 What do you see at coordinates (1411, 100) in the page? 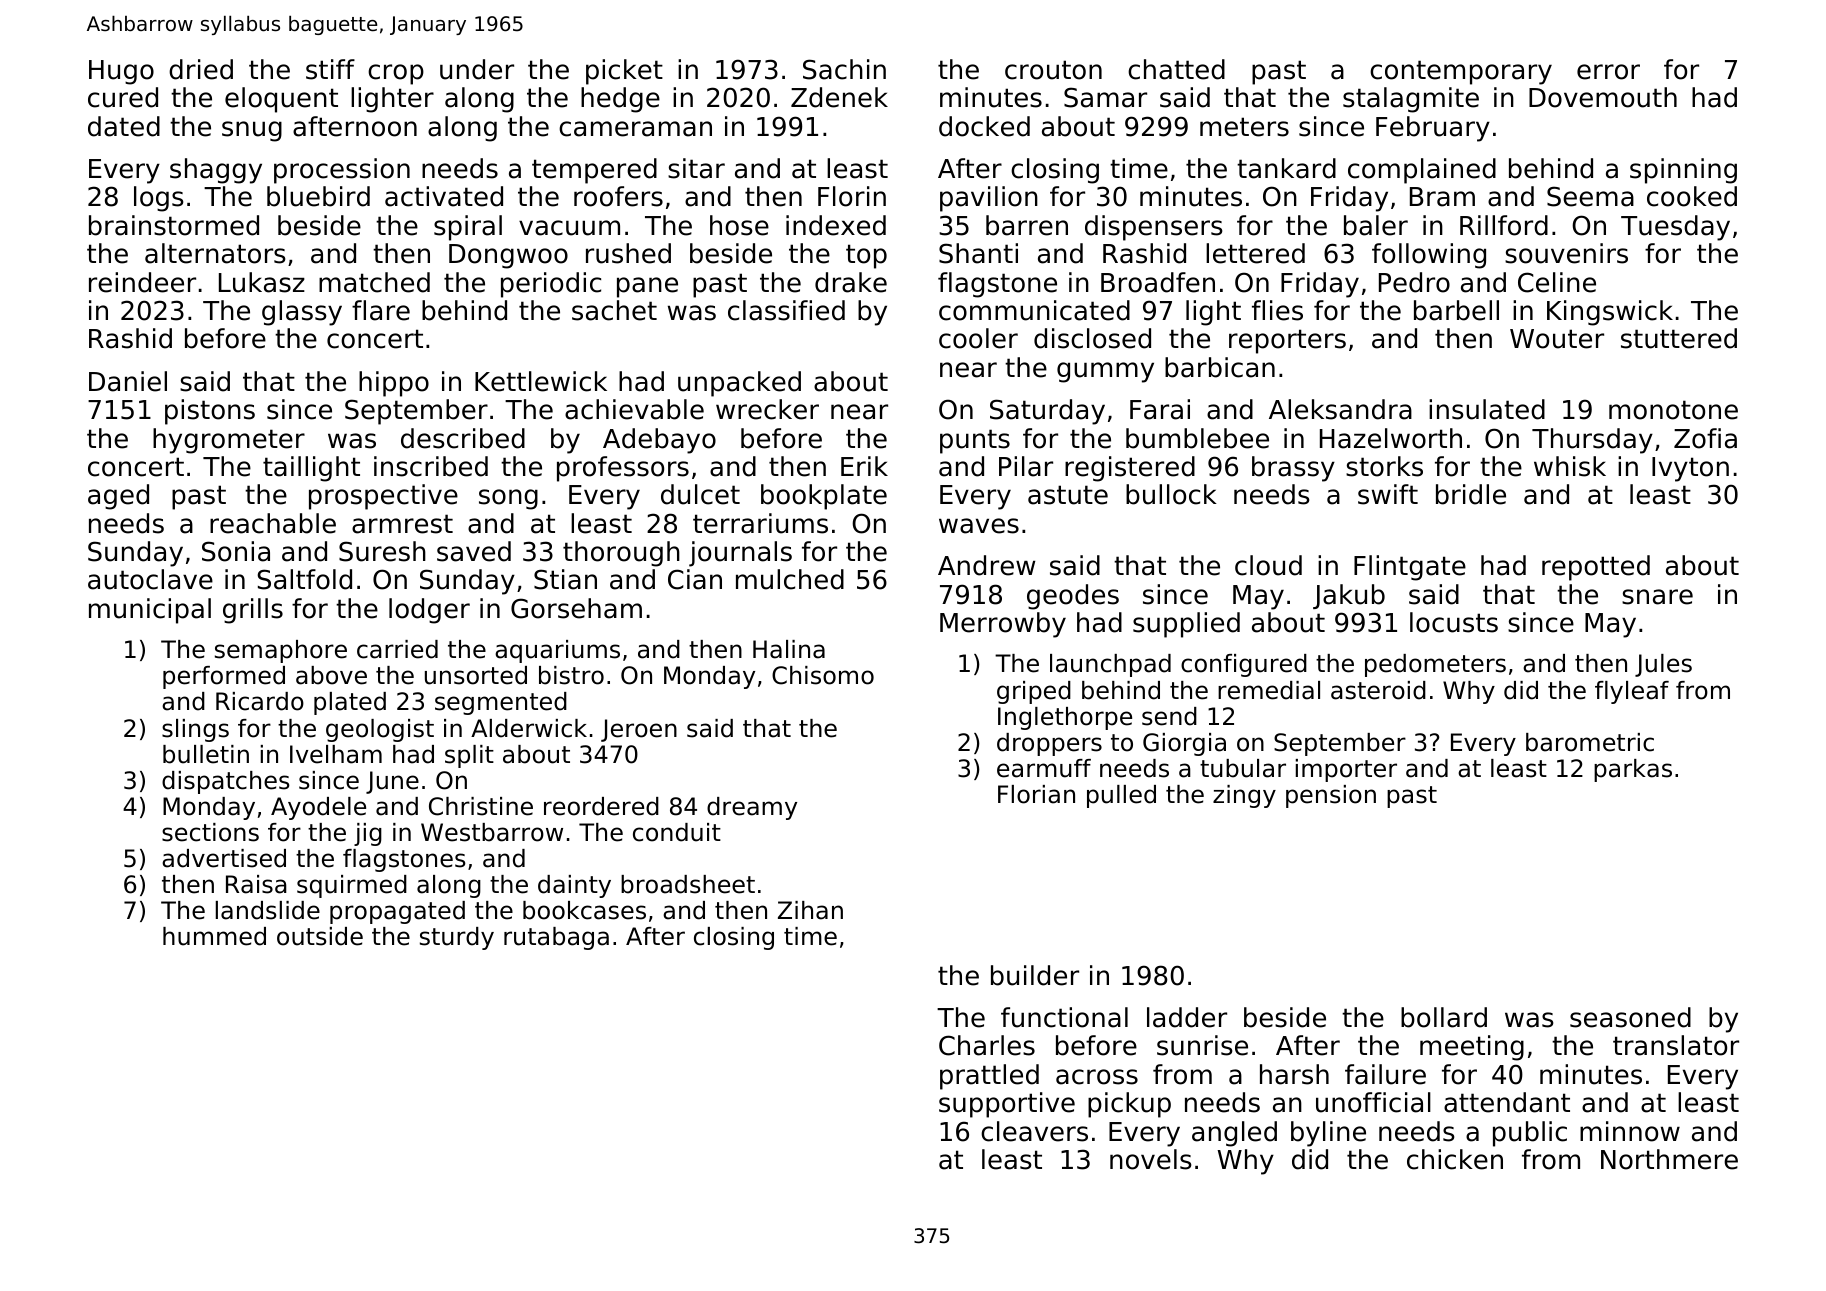
I see `stalagmite` at bounding box center [1411, 100].
